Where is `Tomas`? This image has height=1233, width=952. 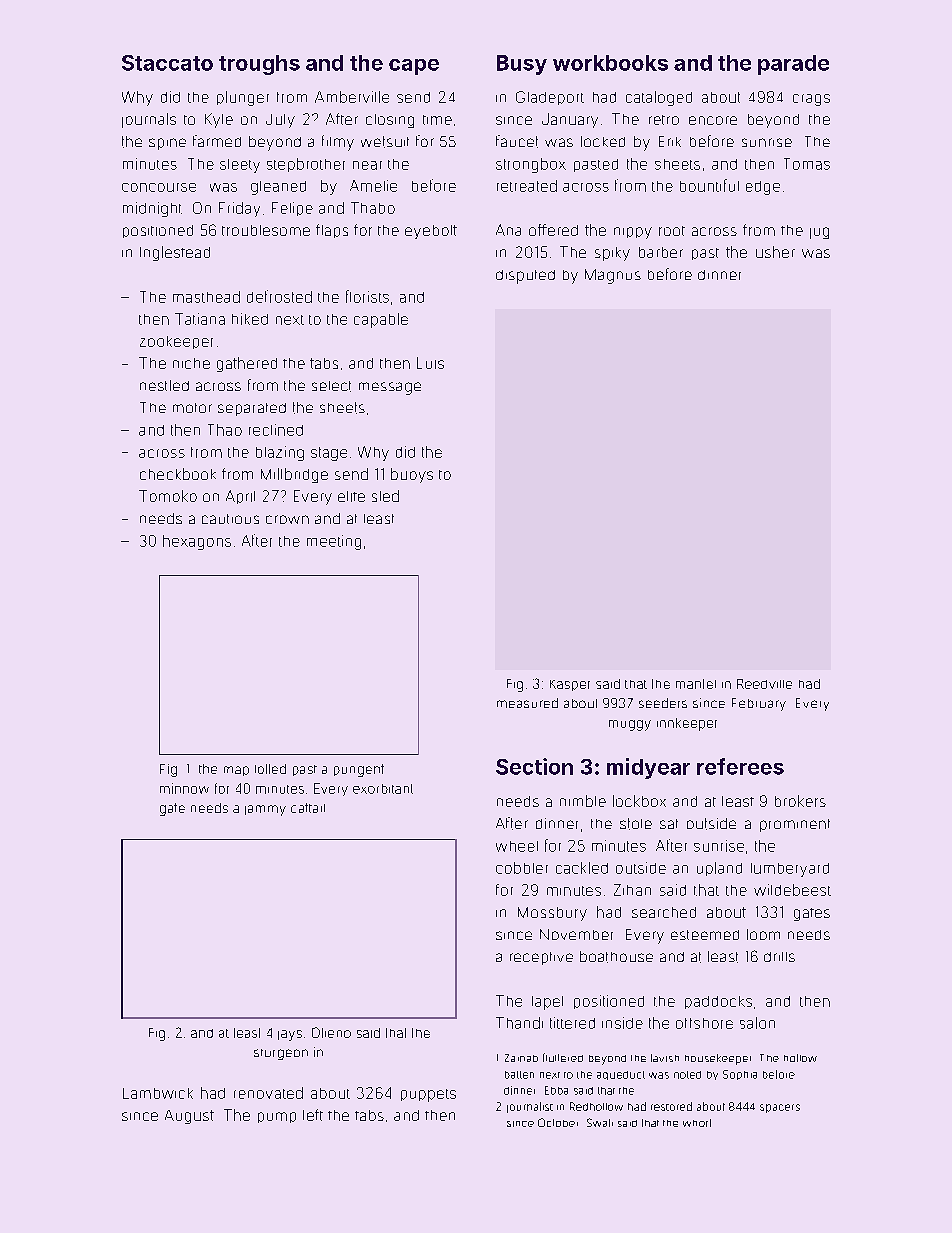
Tomas is located at coordinates (807, 164).
